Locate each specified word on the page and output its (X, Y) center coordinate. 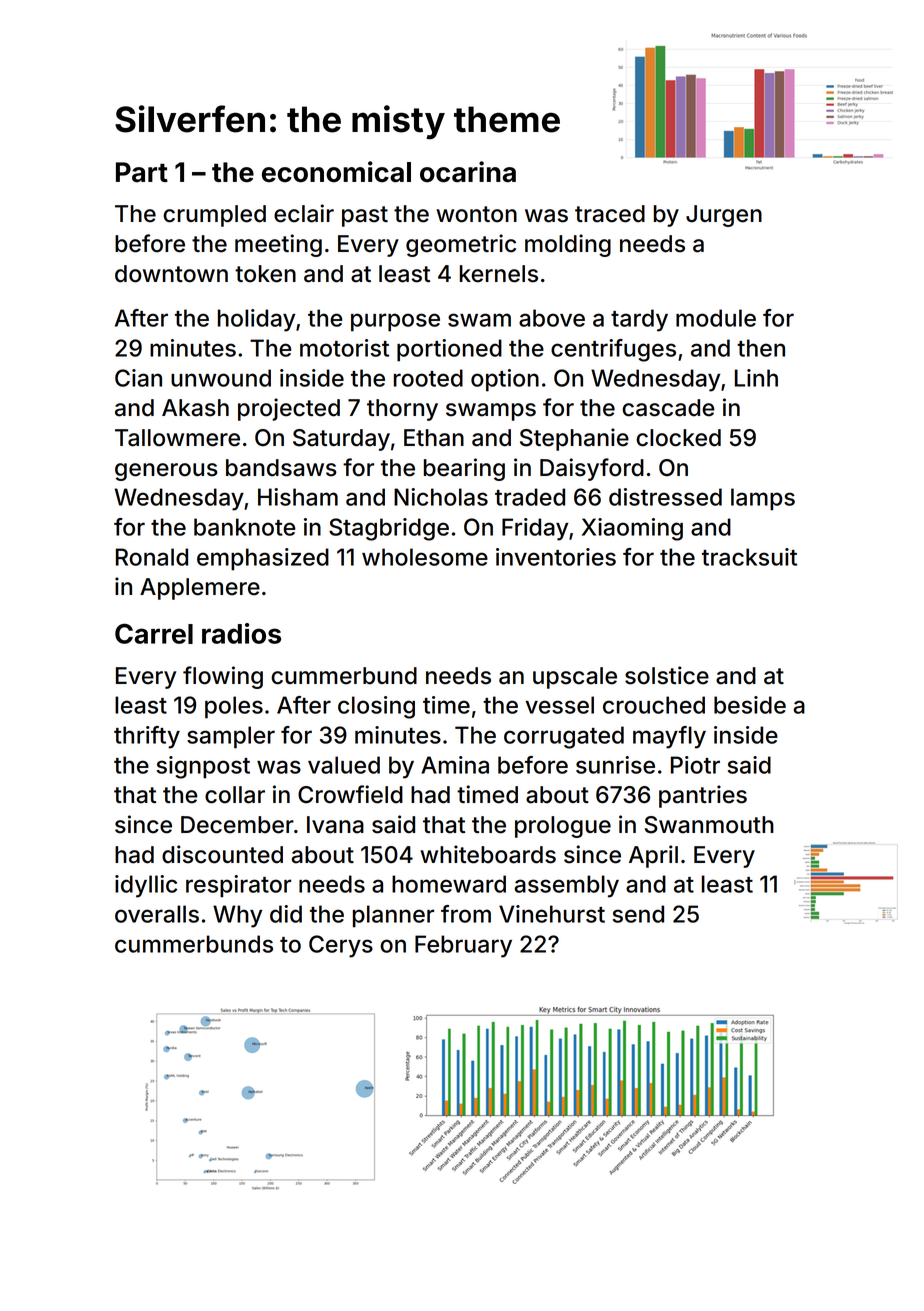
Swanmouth (709, 825)
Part (142, 172)
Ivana (335, 825)
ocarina (468, 172)
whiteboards (488, 854)
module (716, 318)
